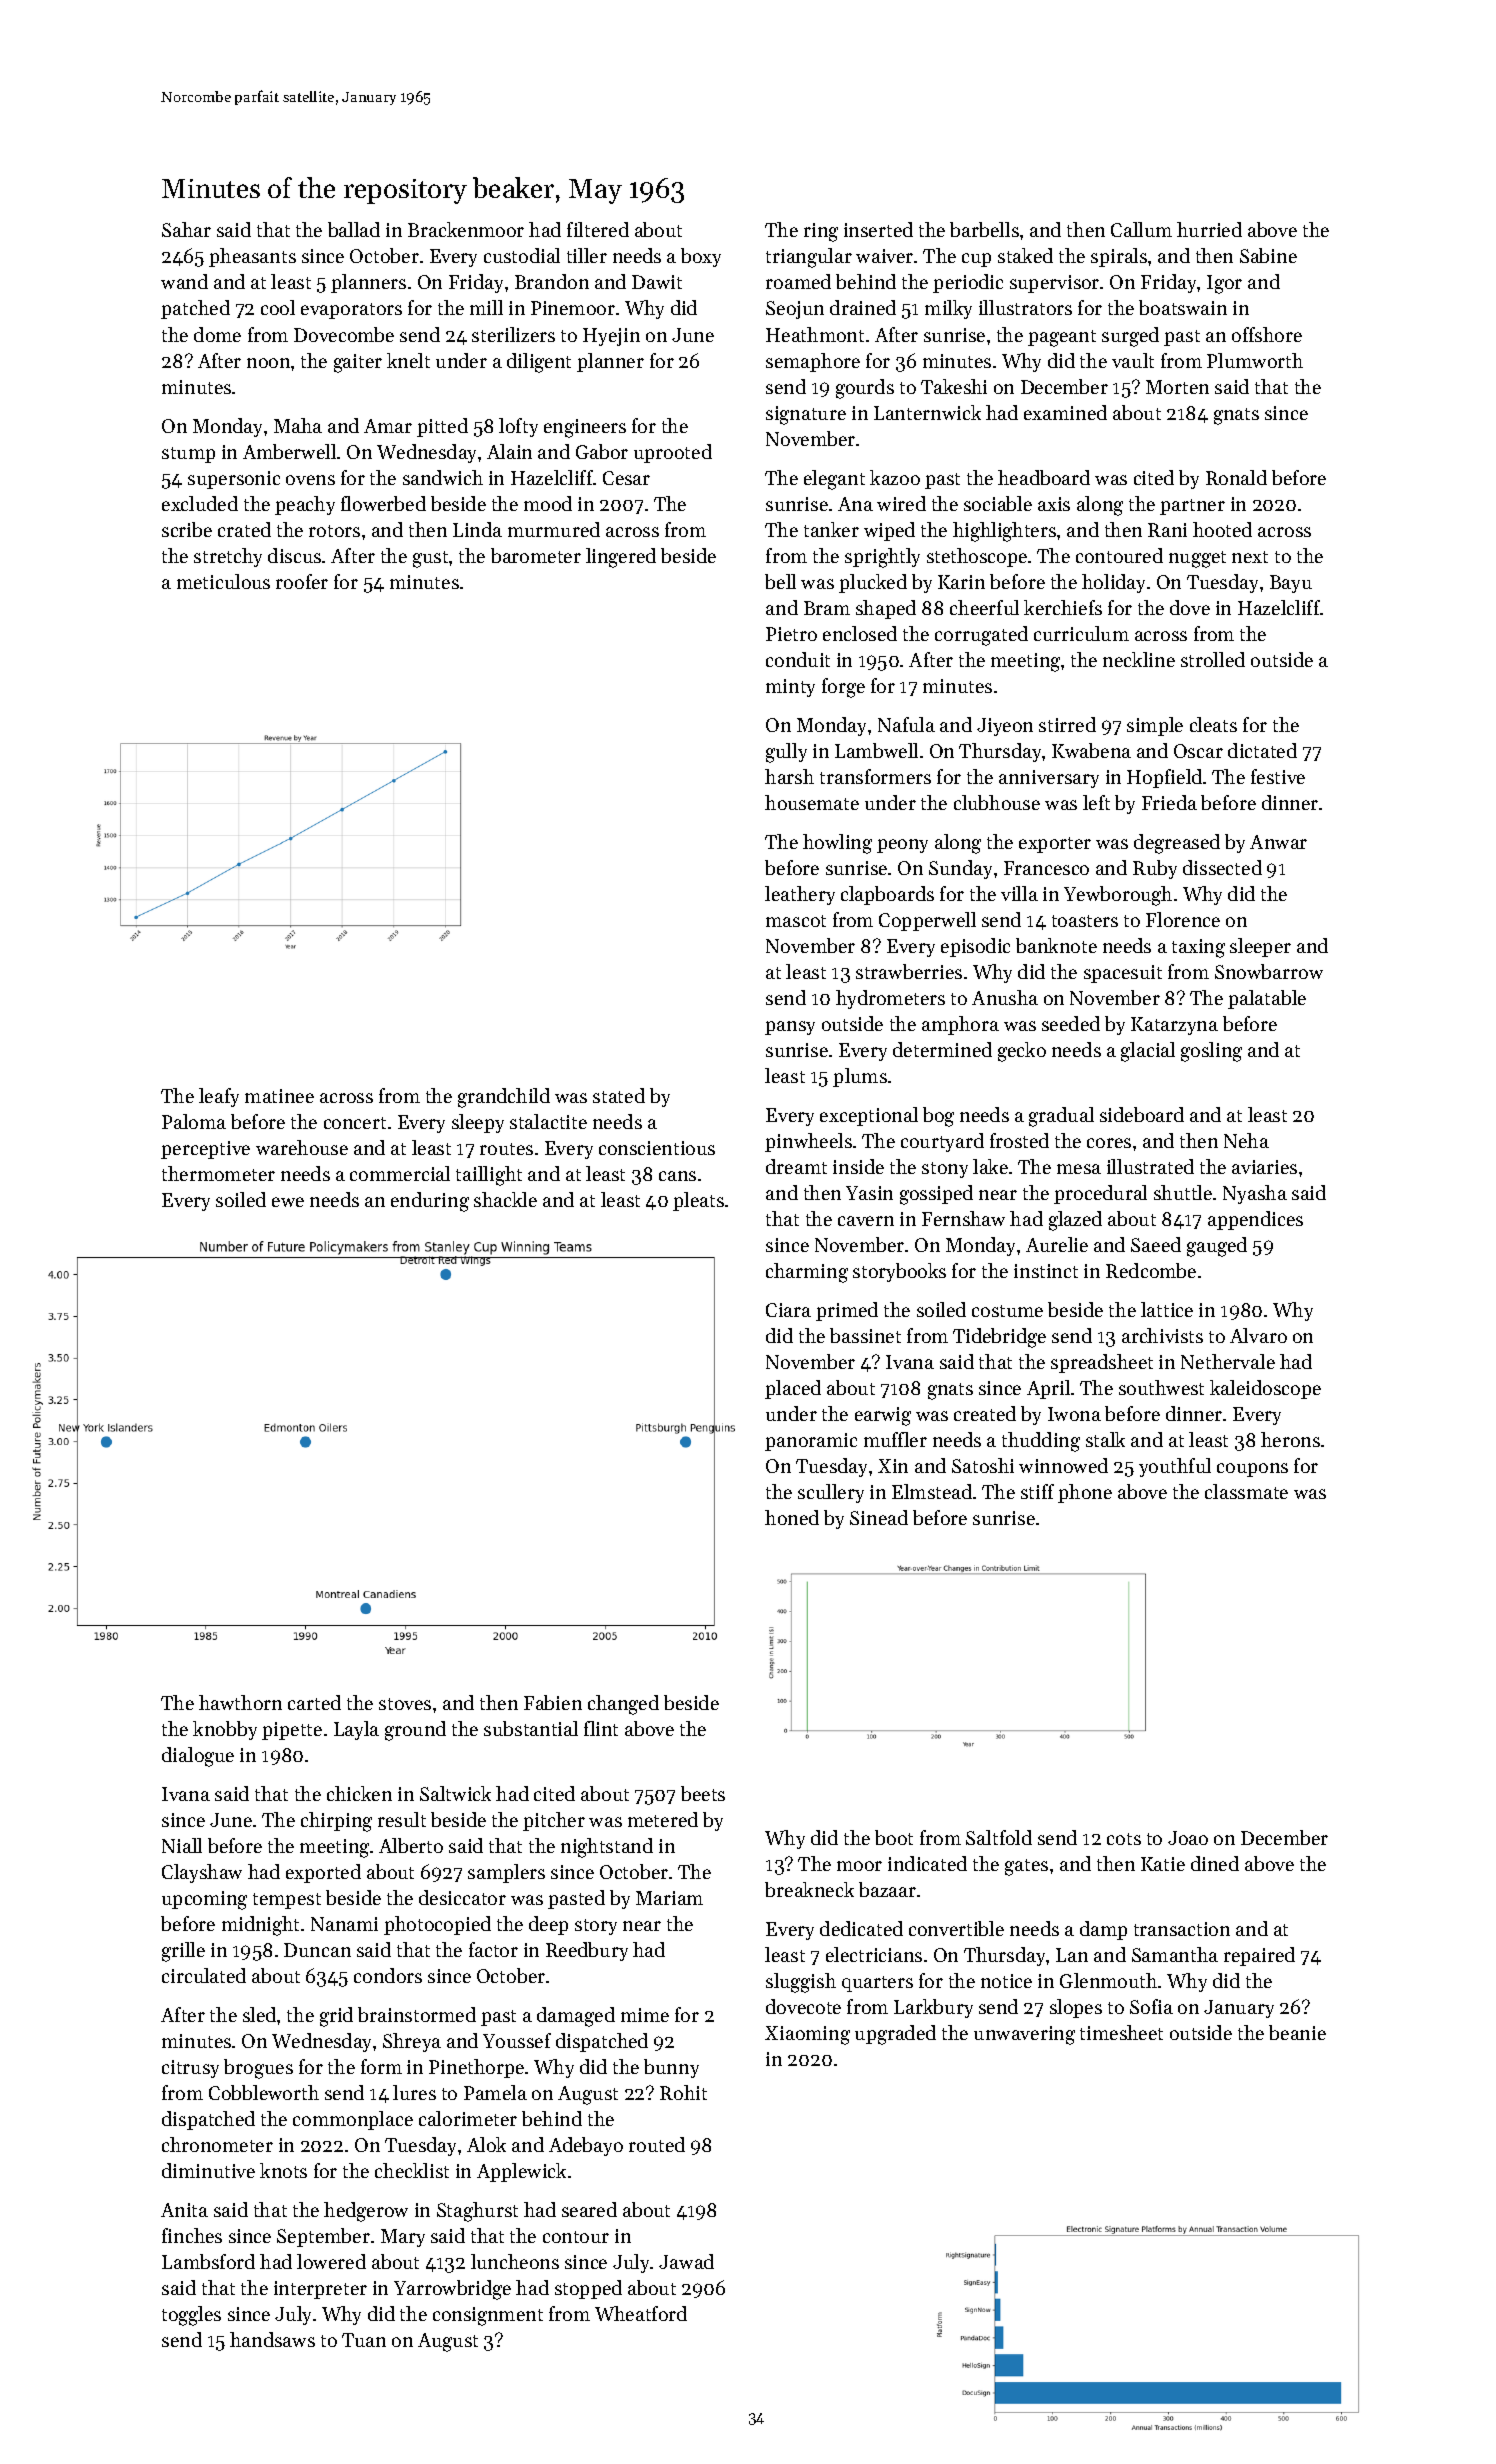 This screenshot has width=1496, height=2464. I want to click on commercial, so click(400, 1173).
